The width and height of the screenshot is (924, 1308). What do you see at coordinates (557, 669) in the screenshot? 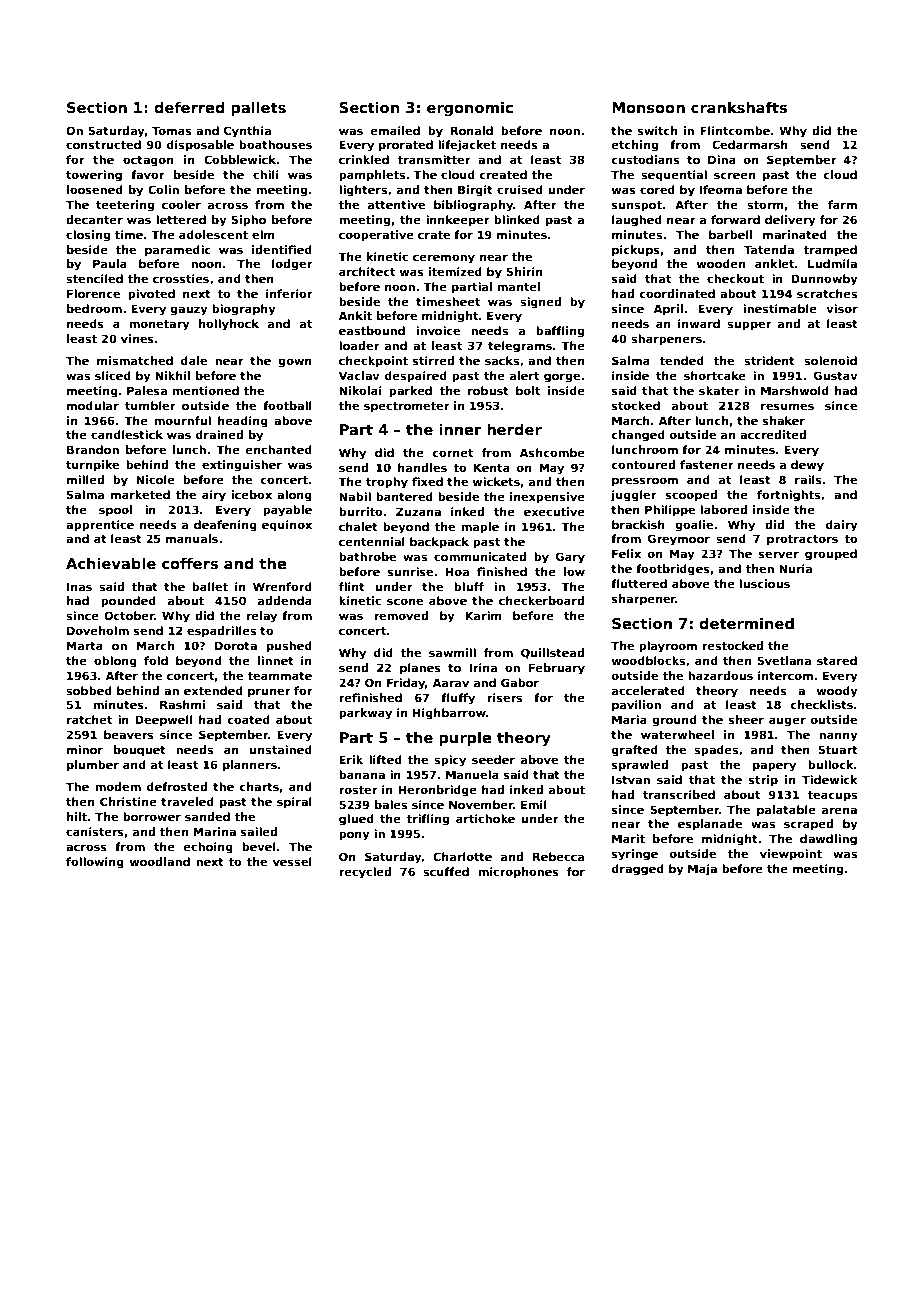
I see `February` at bounding box center [557, 669].
